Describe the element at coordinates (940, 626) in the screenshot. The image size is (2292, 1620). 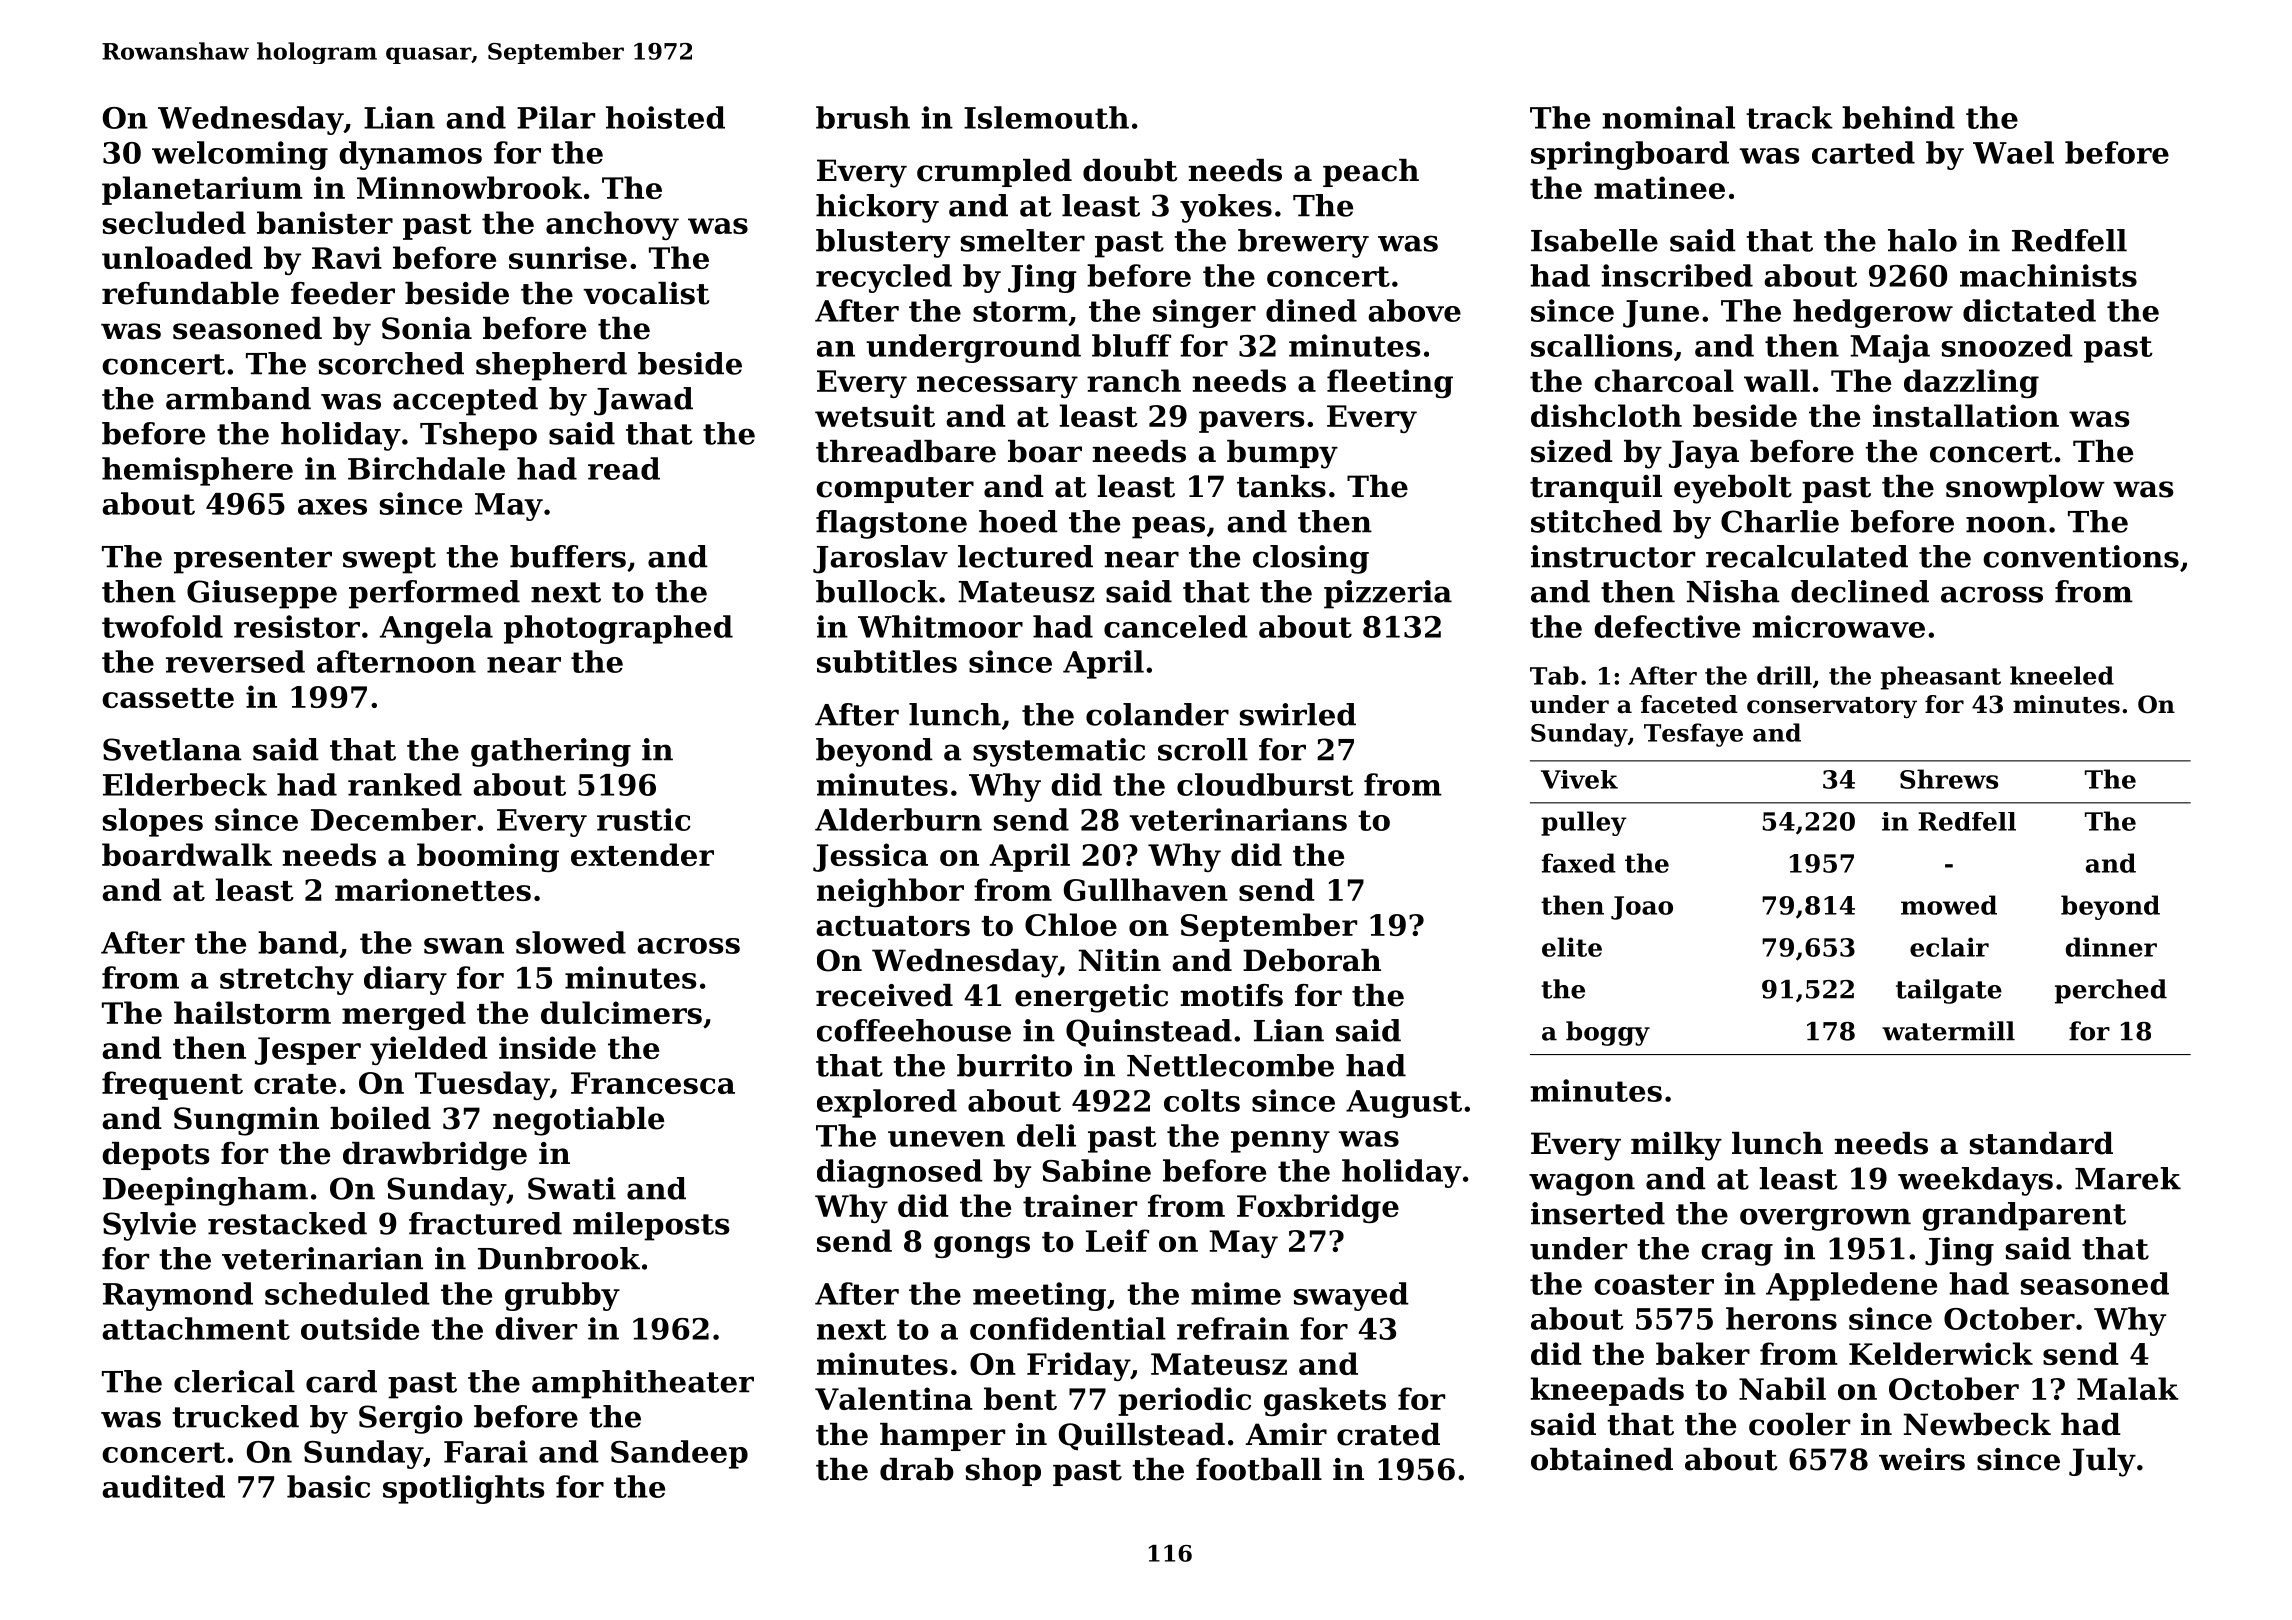
I see `Whitmoor` at that location.
